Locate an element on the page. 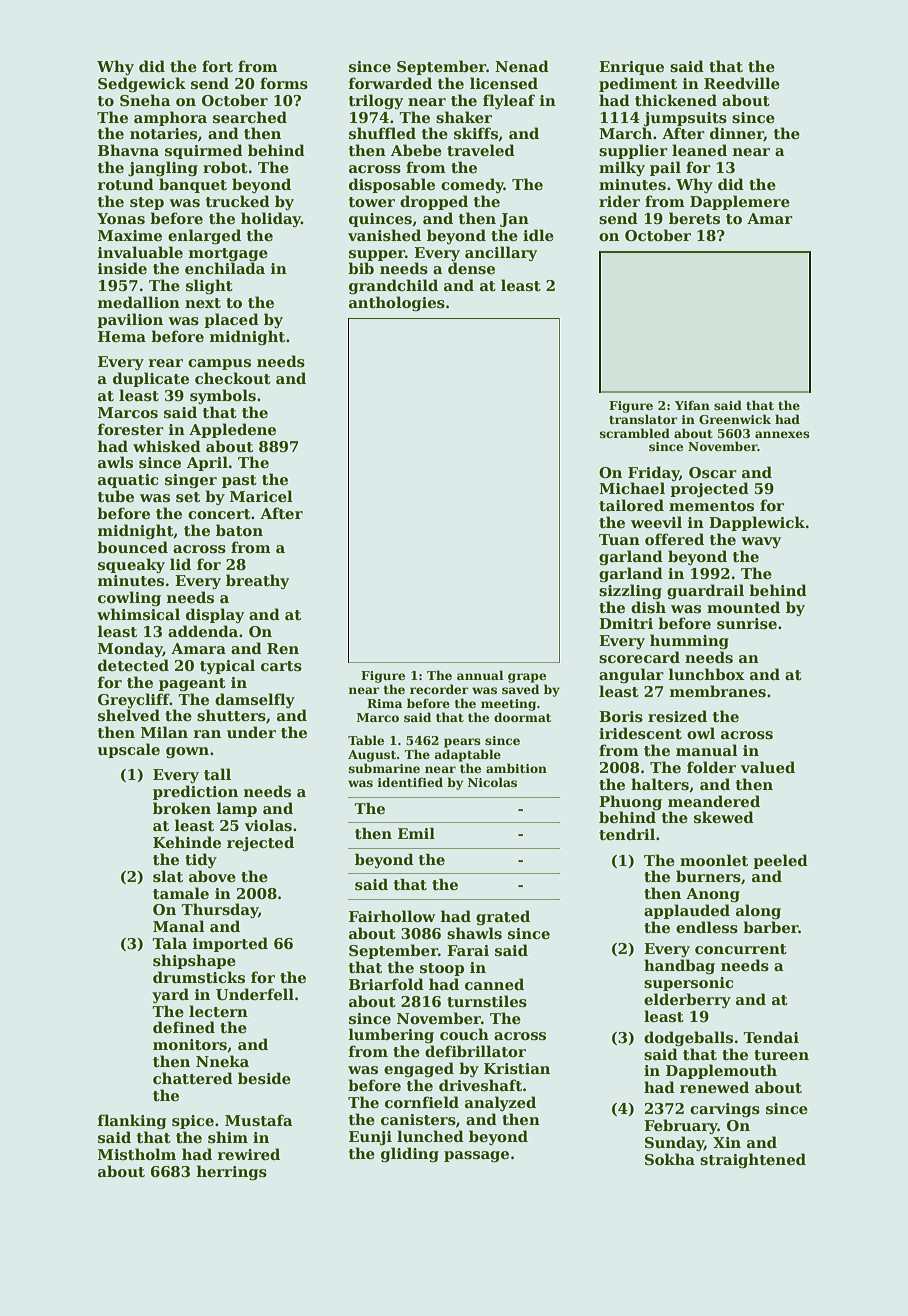 This page has height=1316, width=908. forester is located at coordinates (131, 429).
